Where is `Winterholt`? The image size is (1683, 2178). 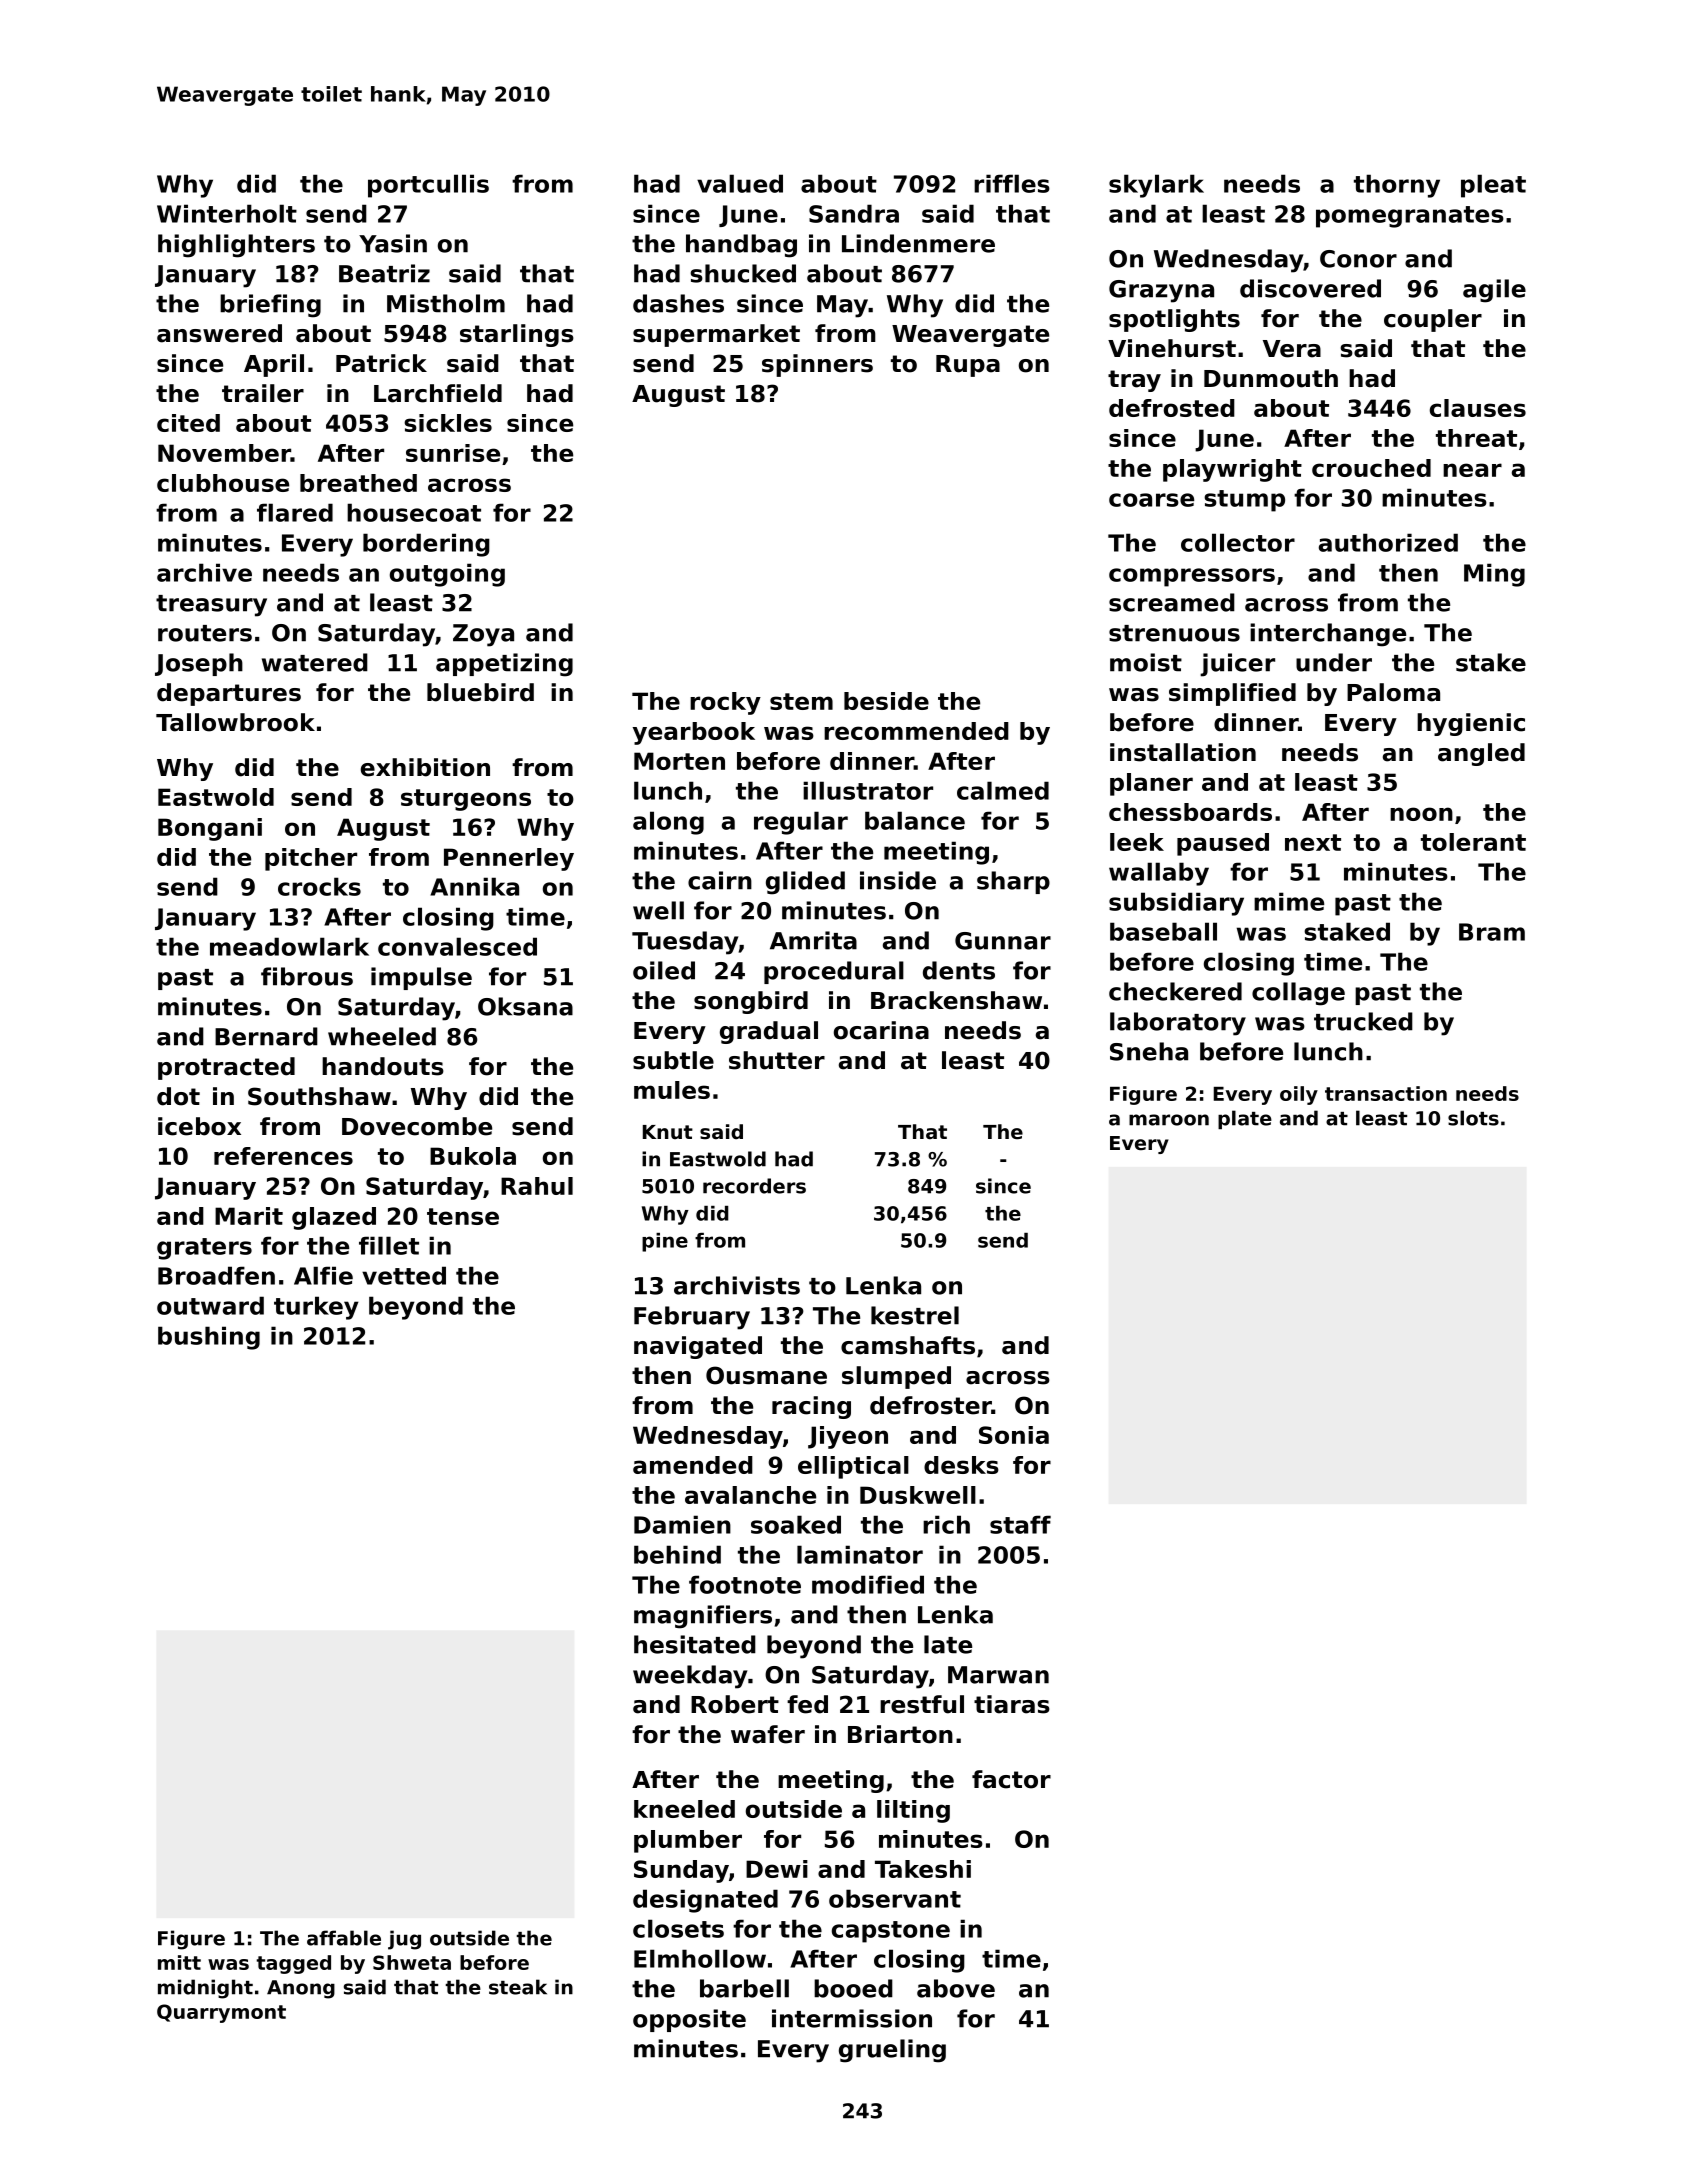
Winterholt is located at coordinates (227, 213).
